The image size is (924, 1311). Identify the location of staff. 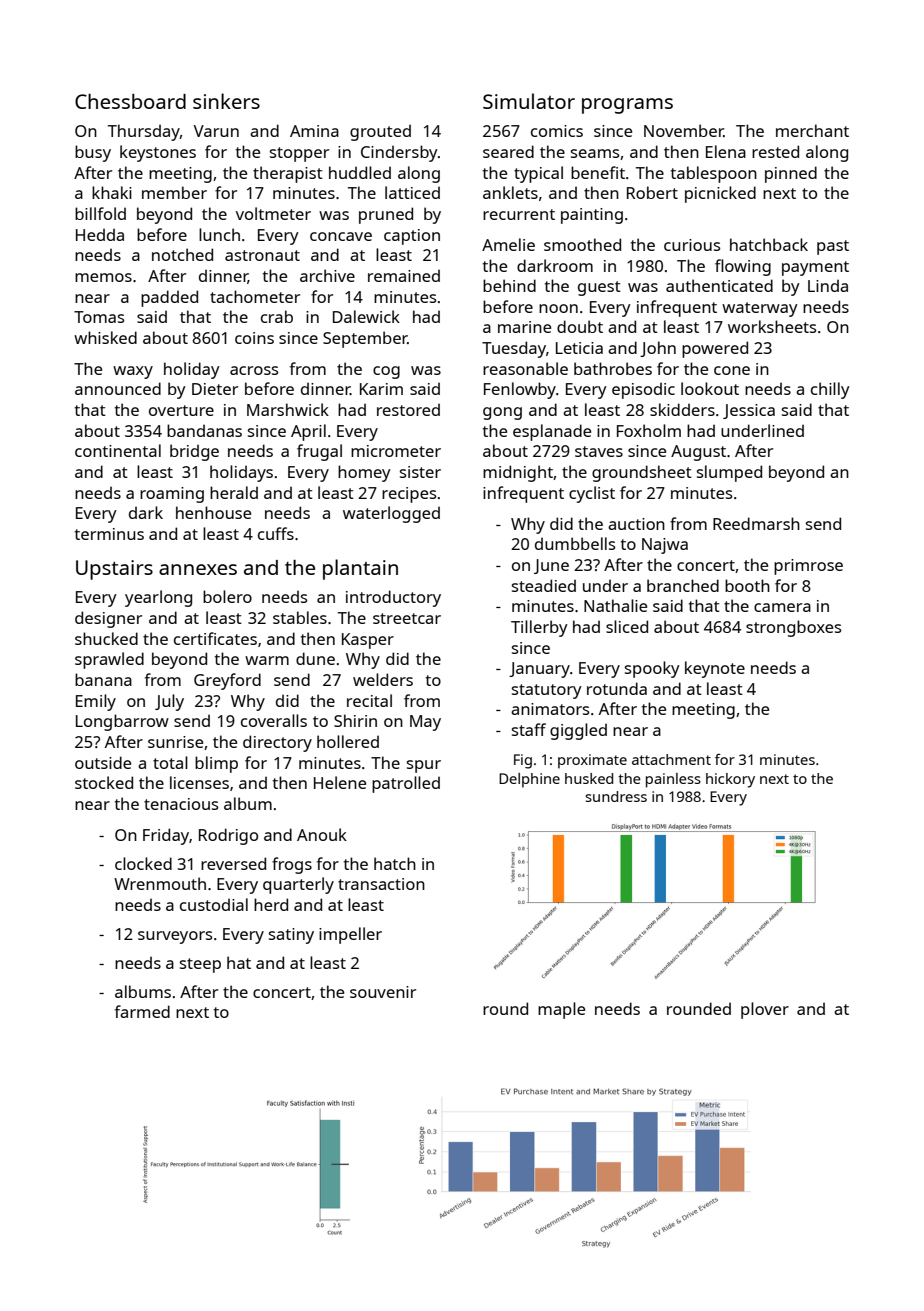
(529, 729).
